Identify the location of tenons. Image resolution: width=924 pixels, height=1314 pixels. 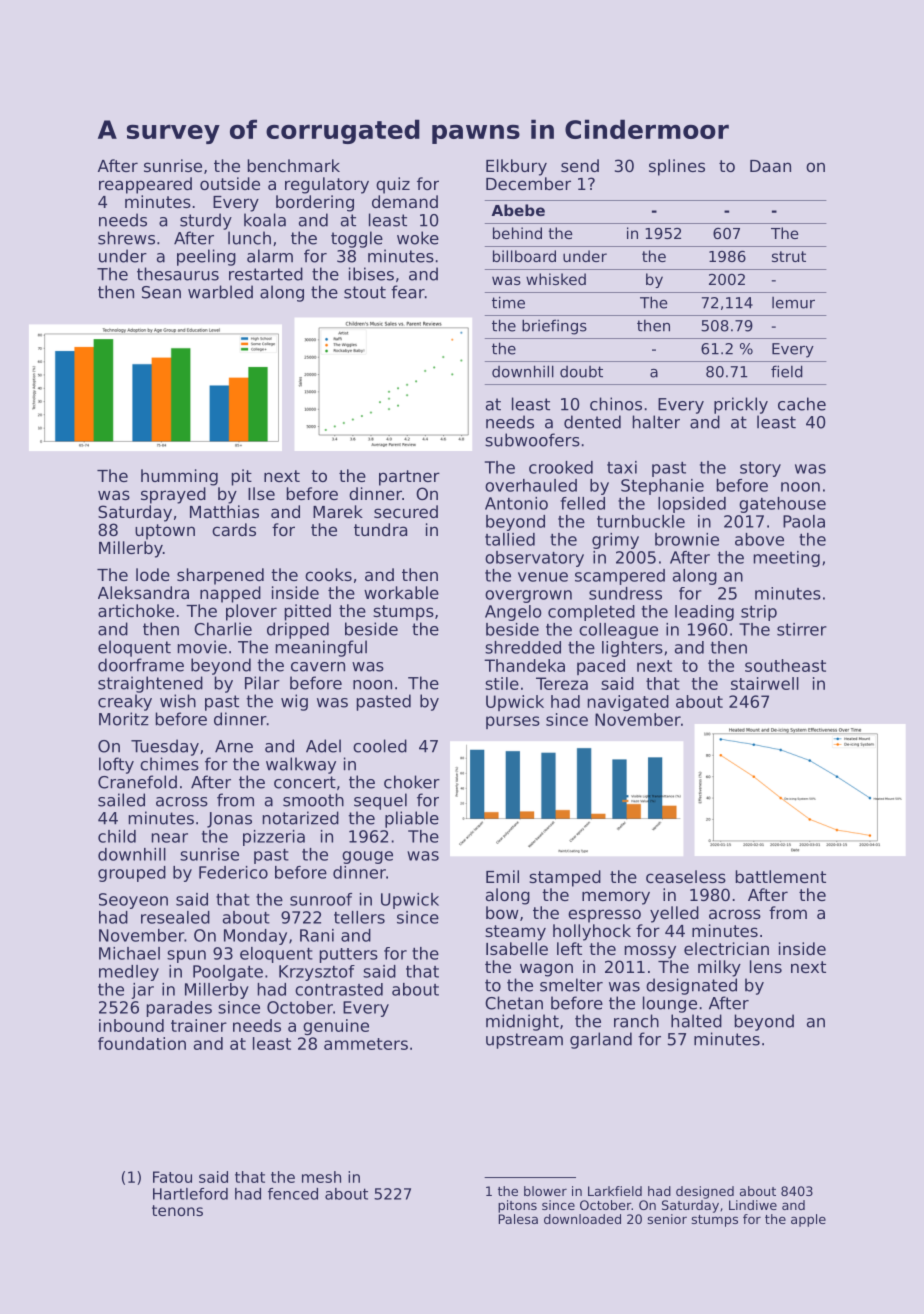
(177, 1210).
